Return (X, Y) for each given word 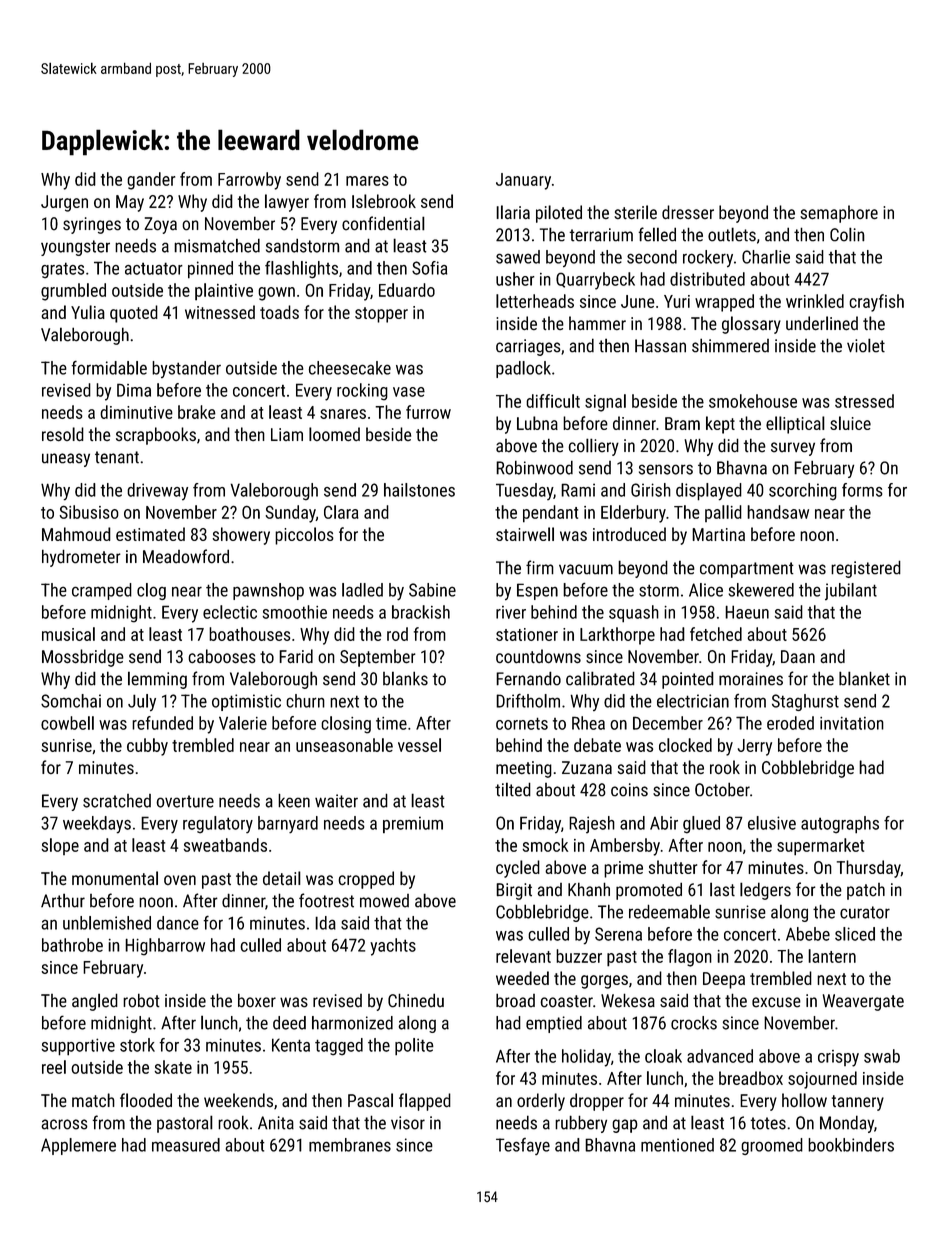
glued (701, 825)
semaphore (839, 214)
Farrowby (249, 181)
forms (862, 490)
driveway (157, 492)
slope (60, 846)
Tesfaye (523, 1146)
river (511, 612)
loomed (334, 434)
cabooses (222, 656)
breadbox (751, 1078)
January (523, 181)
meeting (524, 769)
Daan (798, 656)
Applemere (78, 1146)
